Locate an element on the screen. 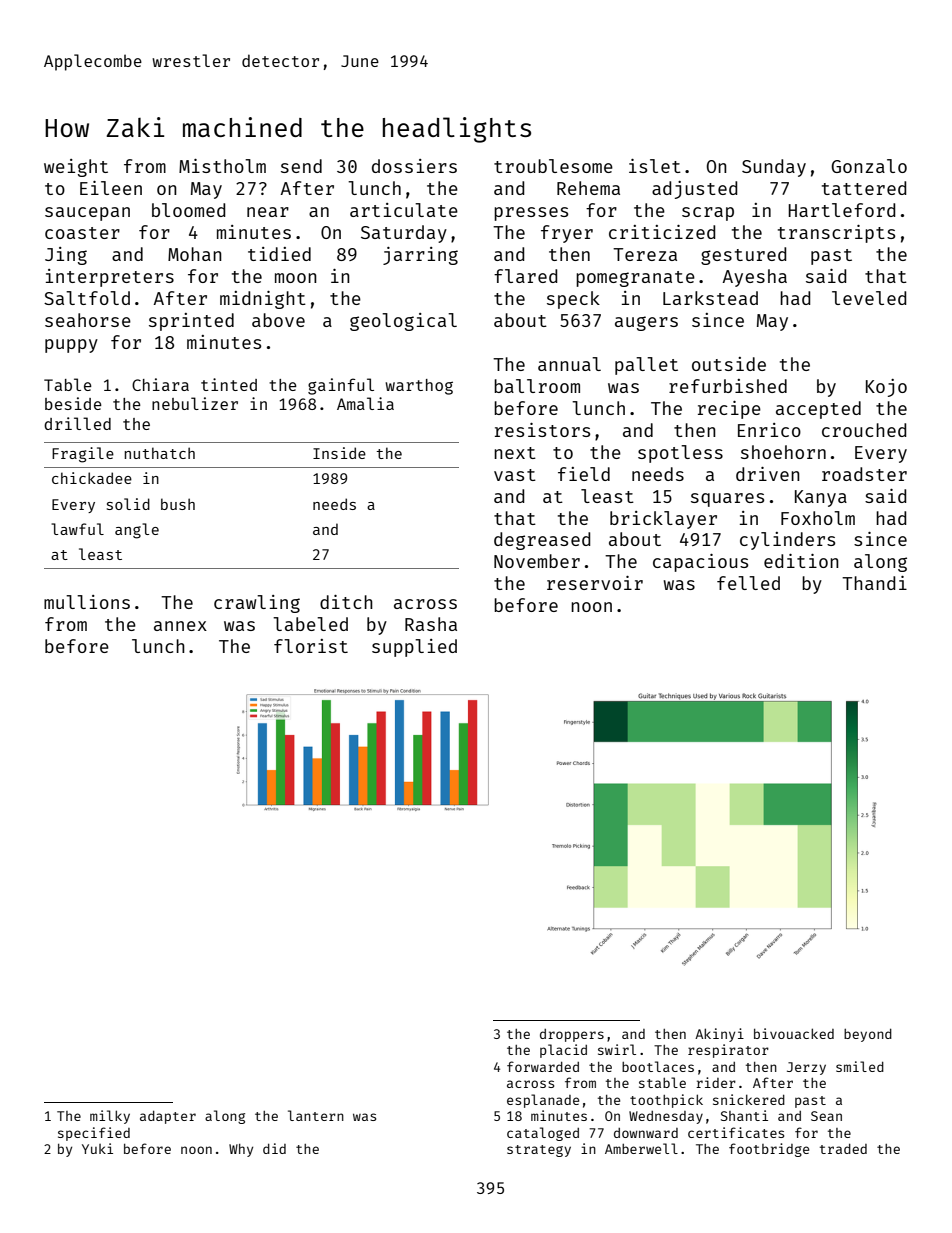 This screenshot has width=952, height=1233. supplied is located at coordinates (414, 648).
